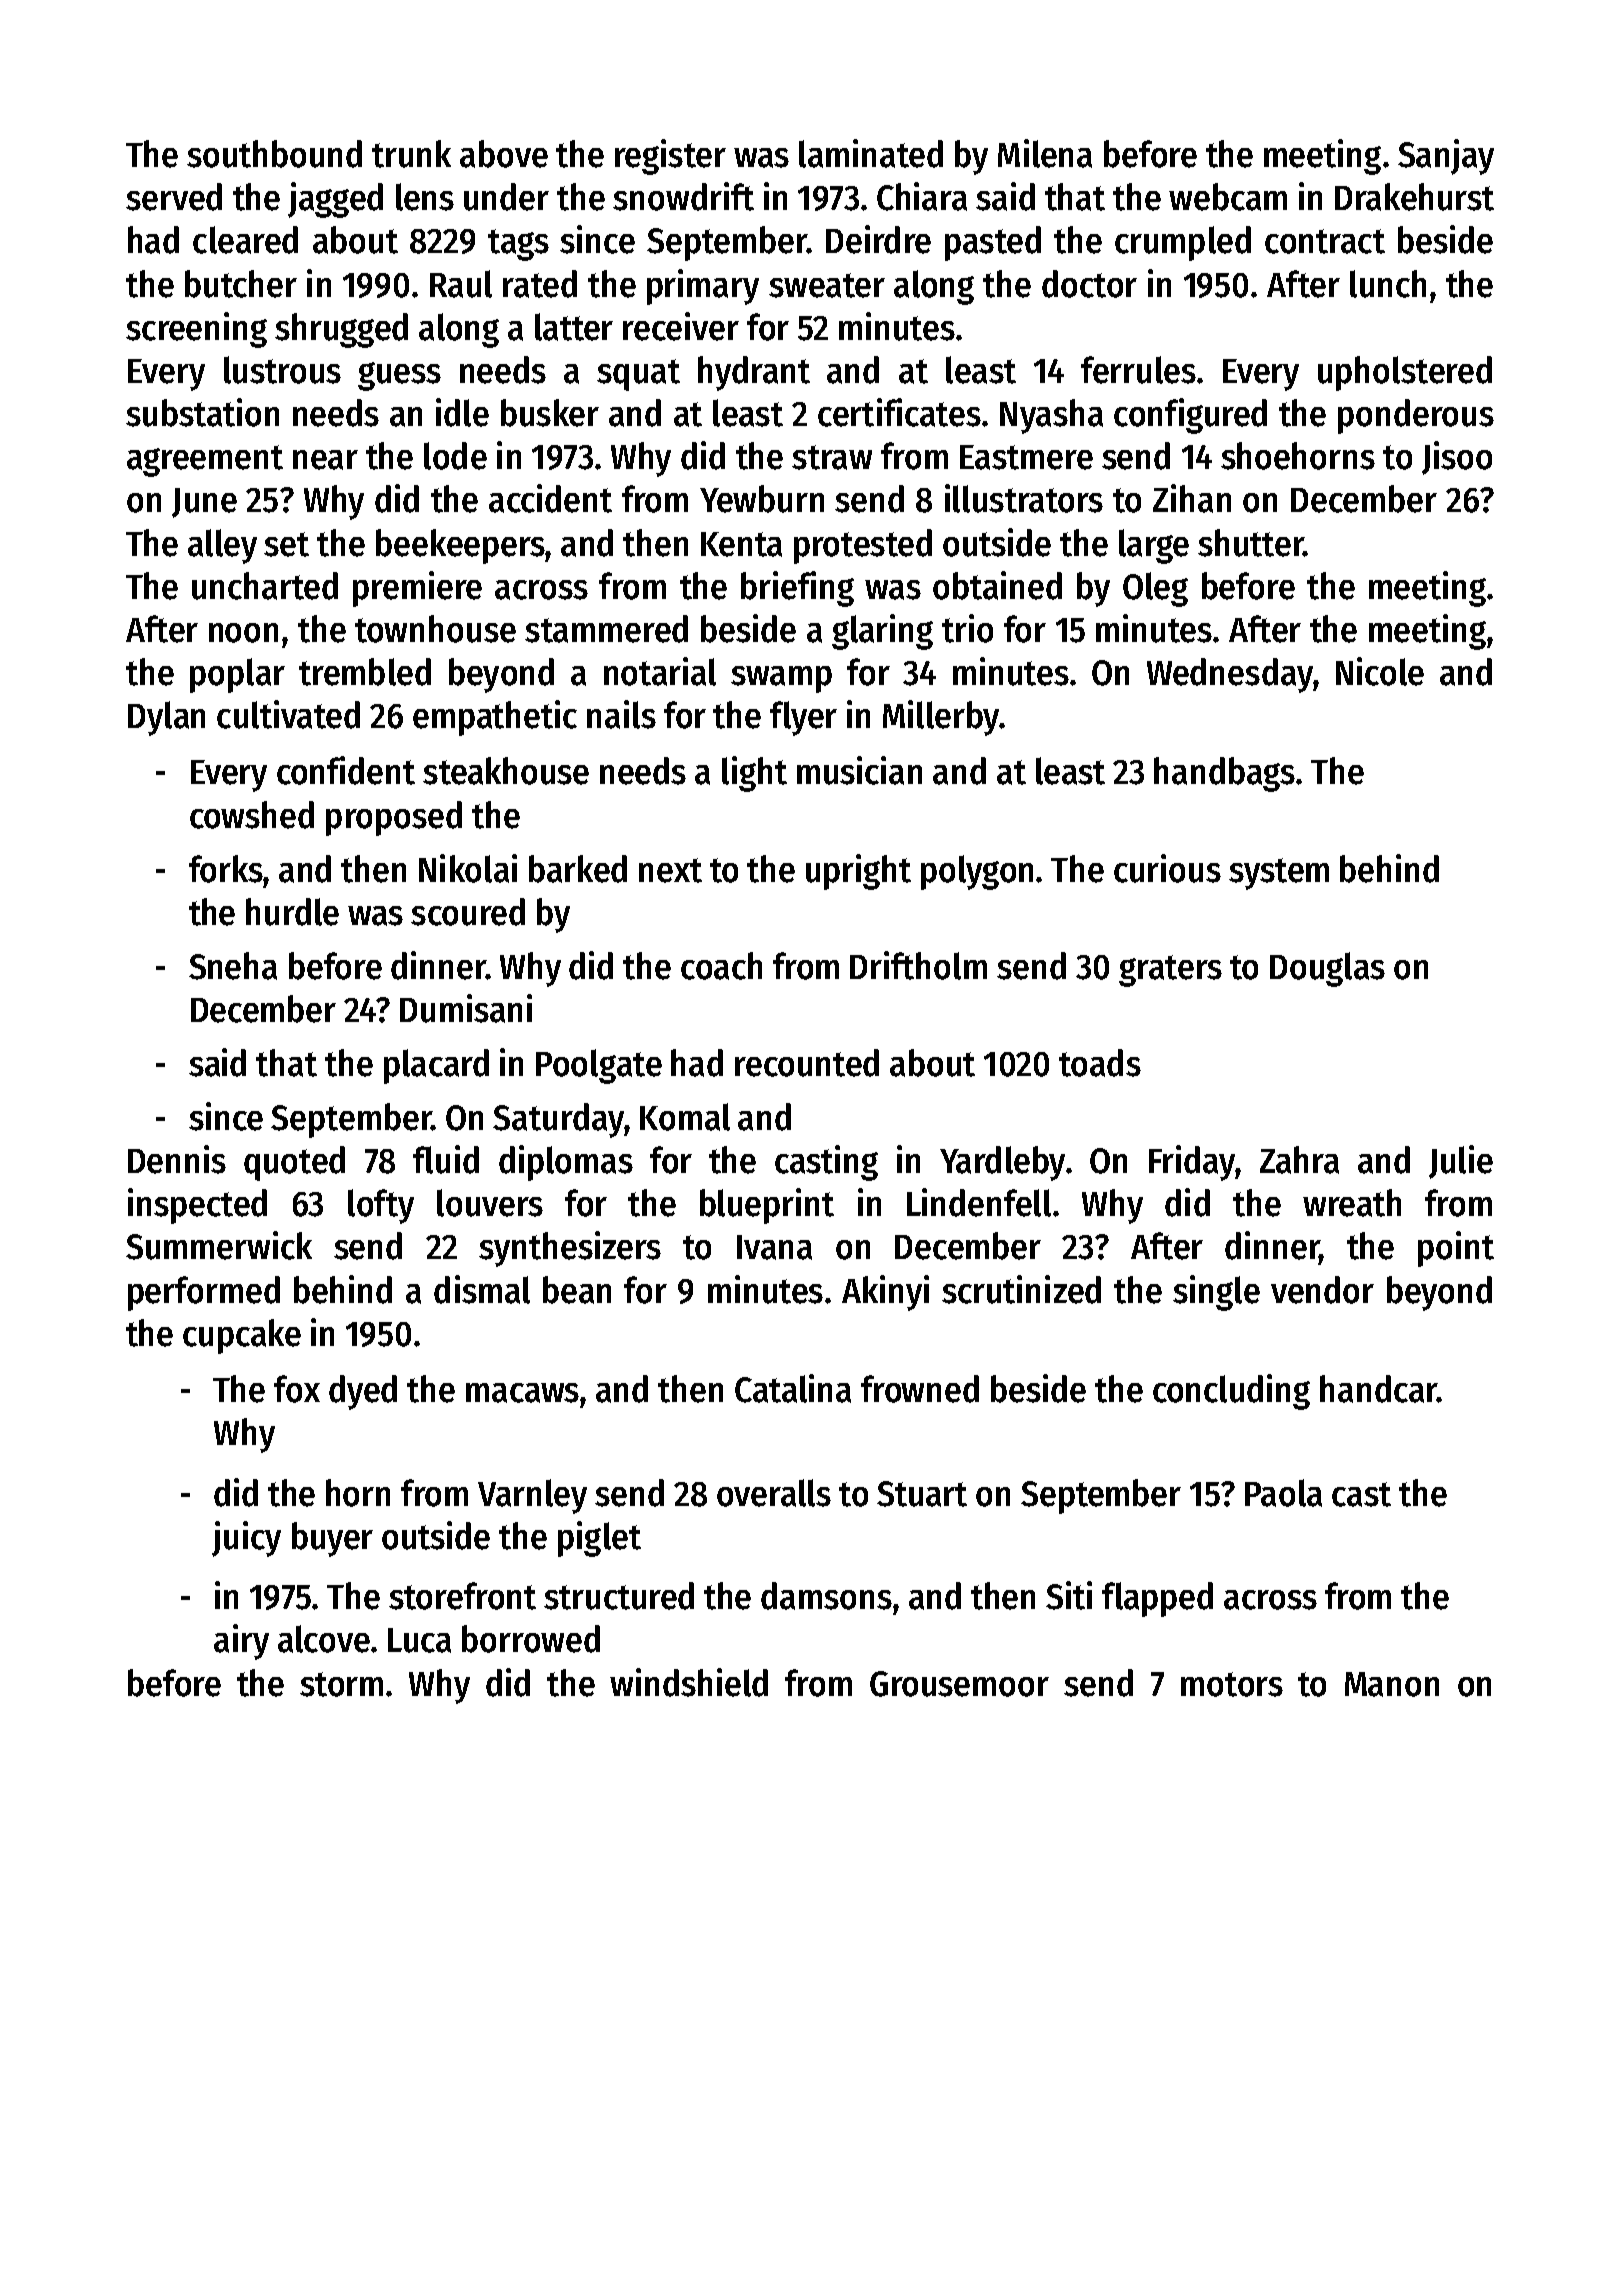 The height and width of the image is (2292, 1620). I want to click on cultivated, so click(288, 714).
